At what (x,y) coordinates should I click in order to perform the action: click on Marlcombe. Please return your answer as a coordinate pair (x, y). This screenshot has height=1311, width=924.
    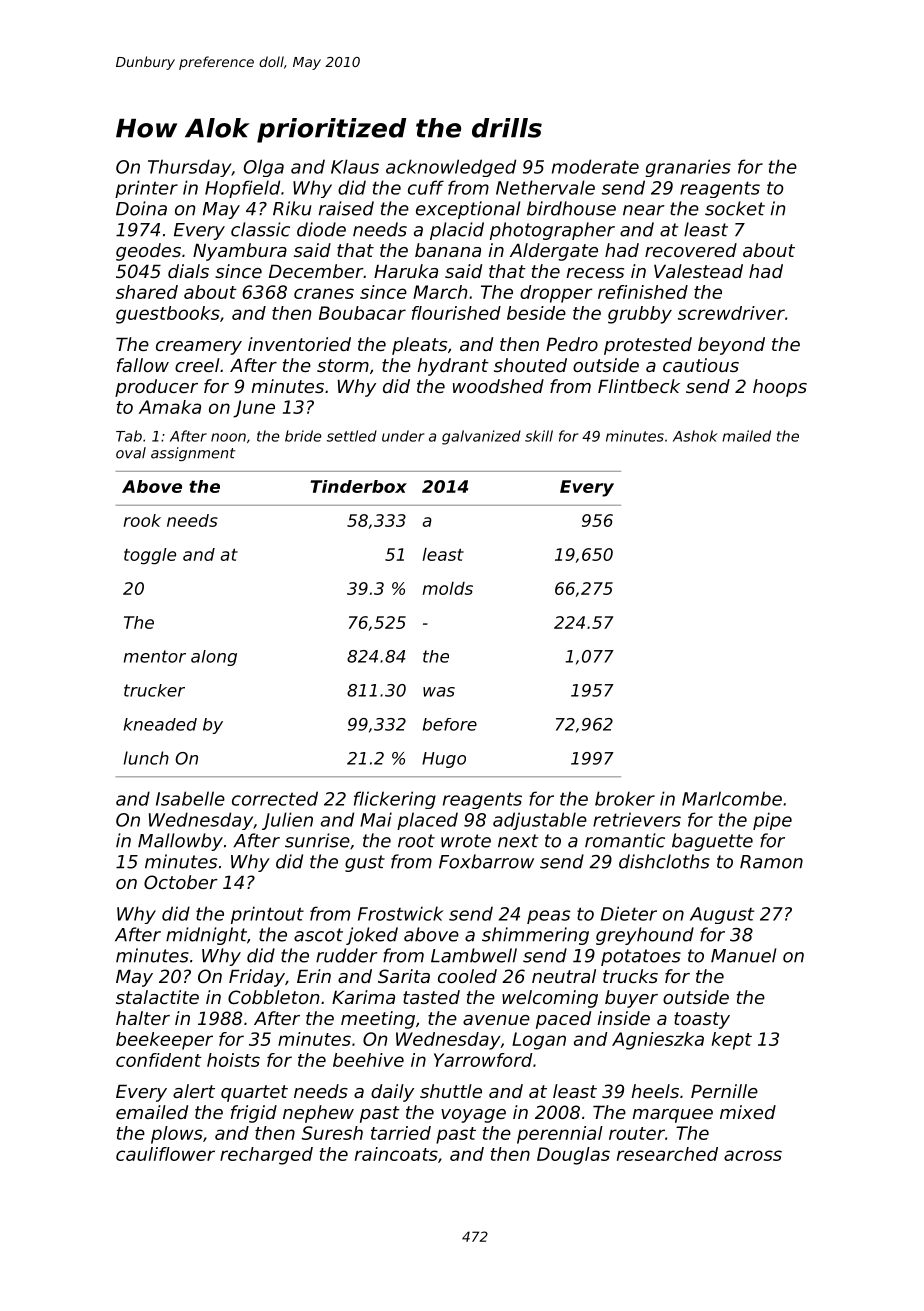
    Looking at the image, I should click on (732, 798).
